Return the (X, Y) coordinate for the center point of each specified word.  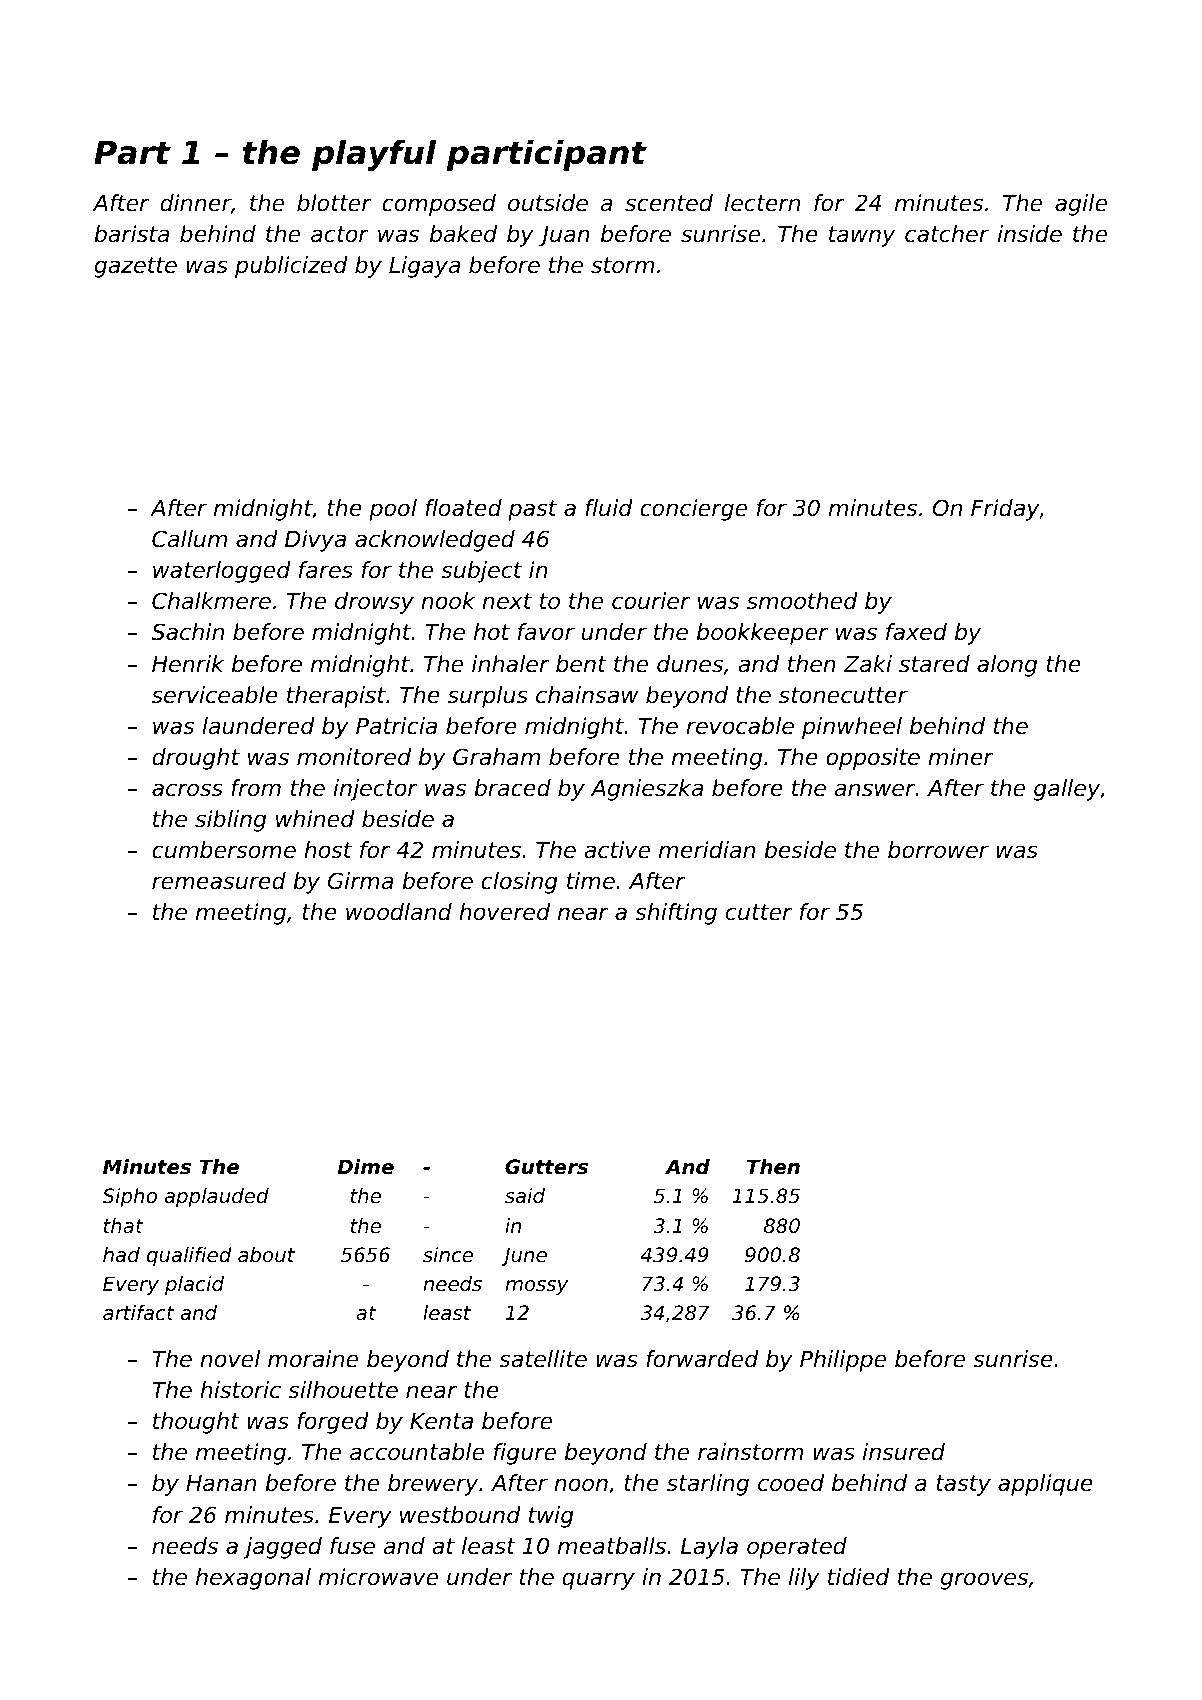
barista (131, 234)
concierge (693, 510)
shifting (676, 914)
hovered (504, 912)
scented (669, 203)
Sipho (130, 1197)
